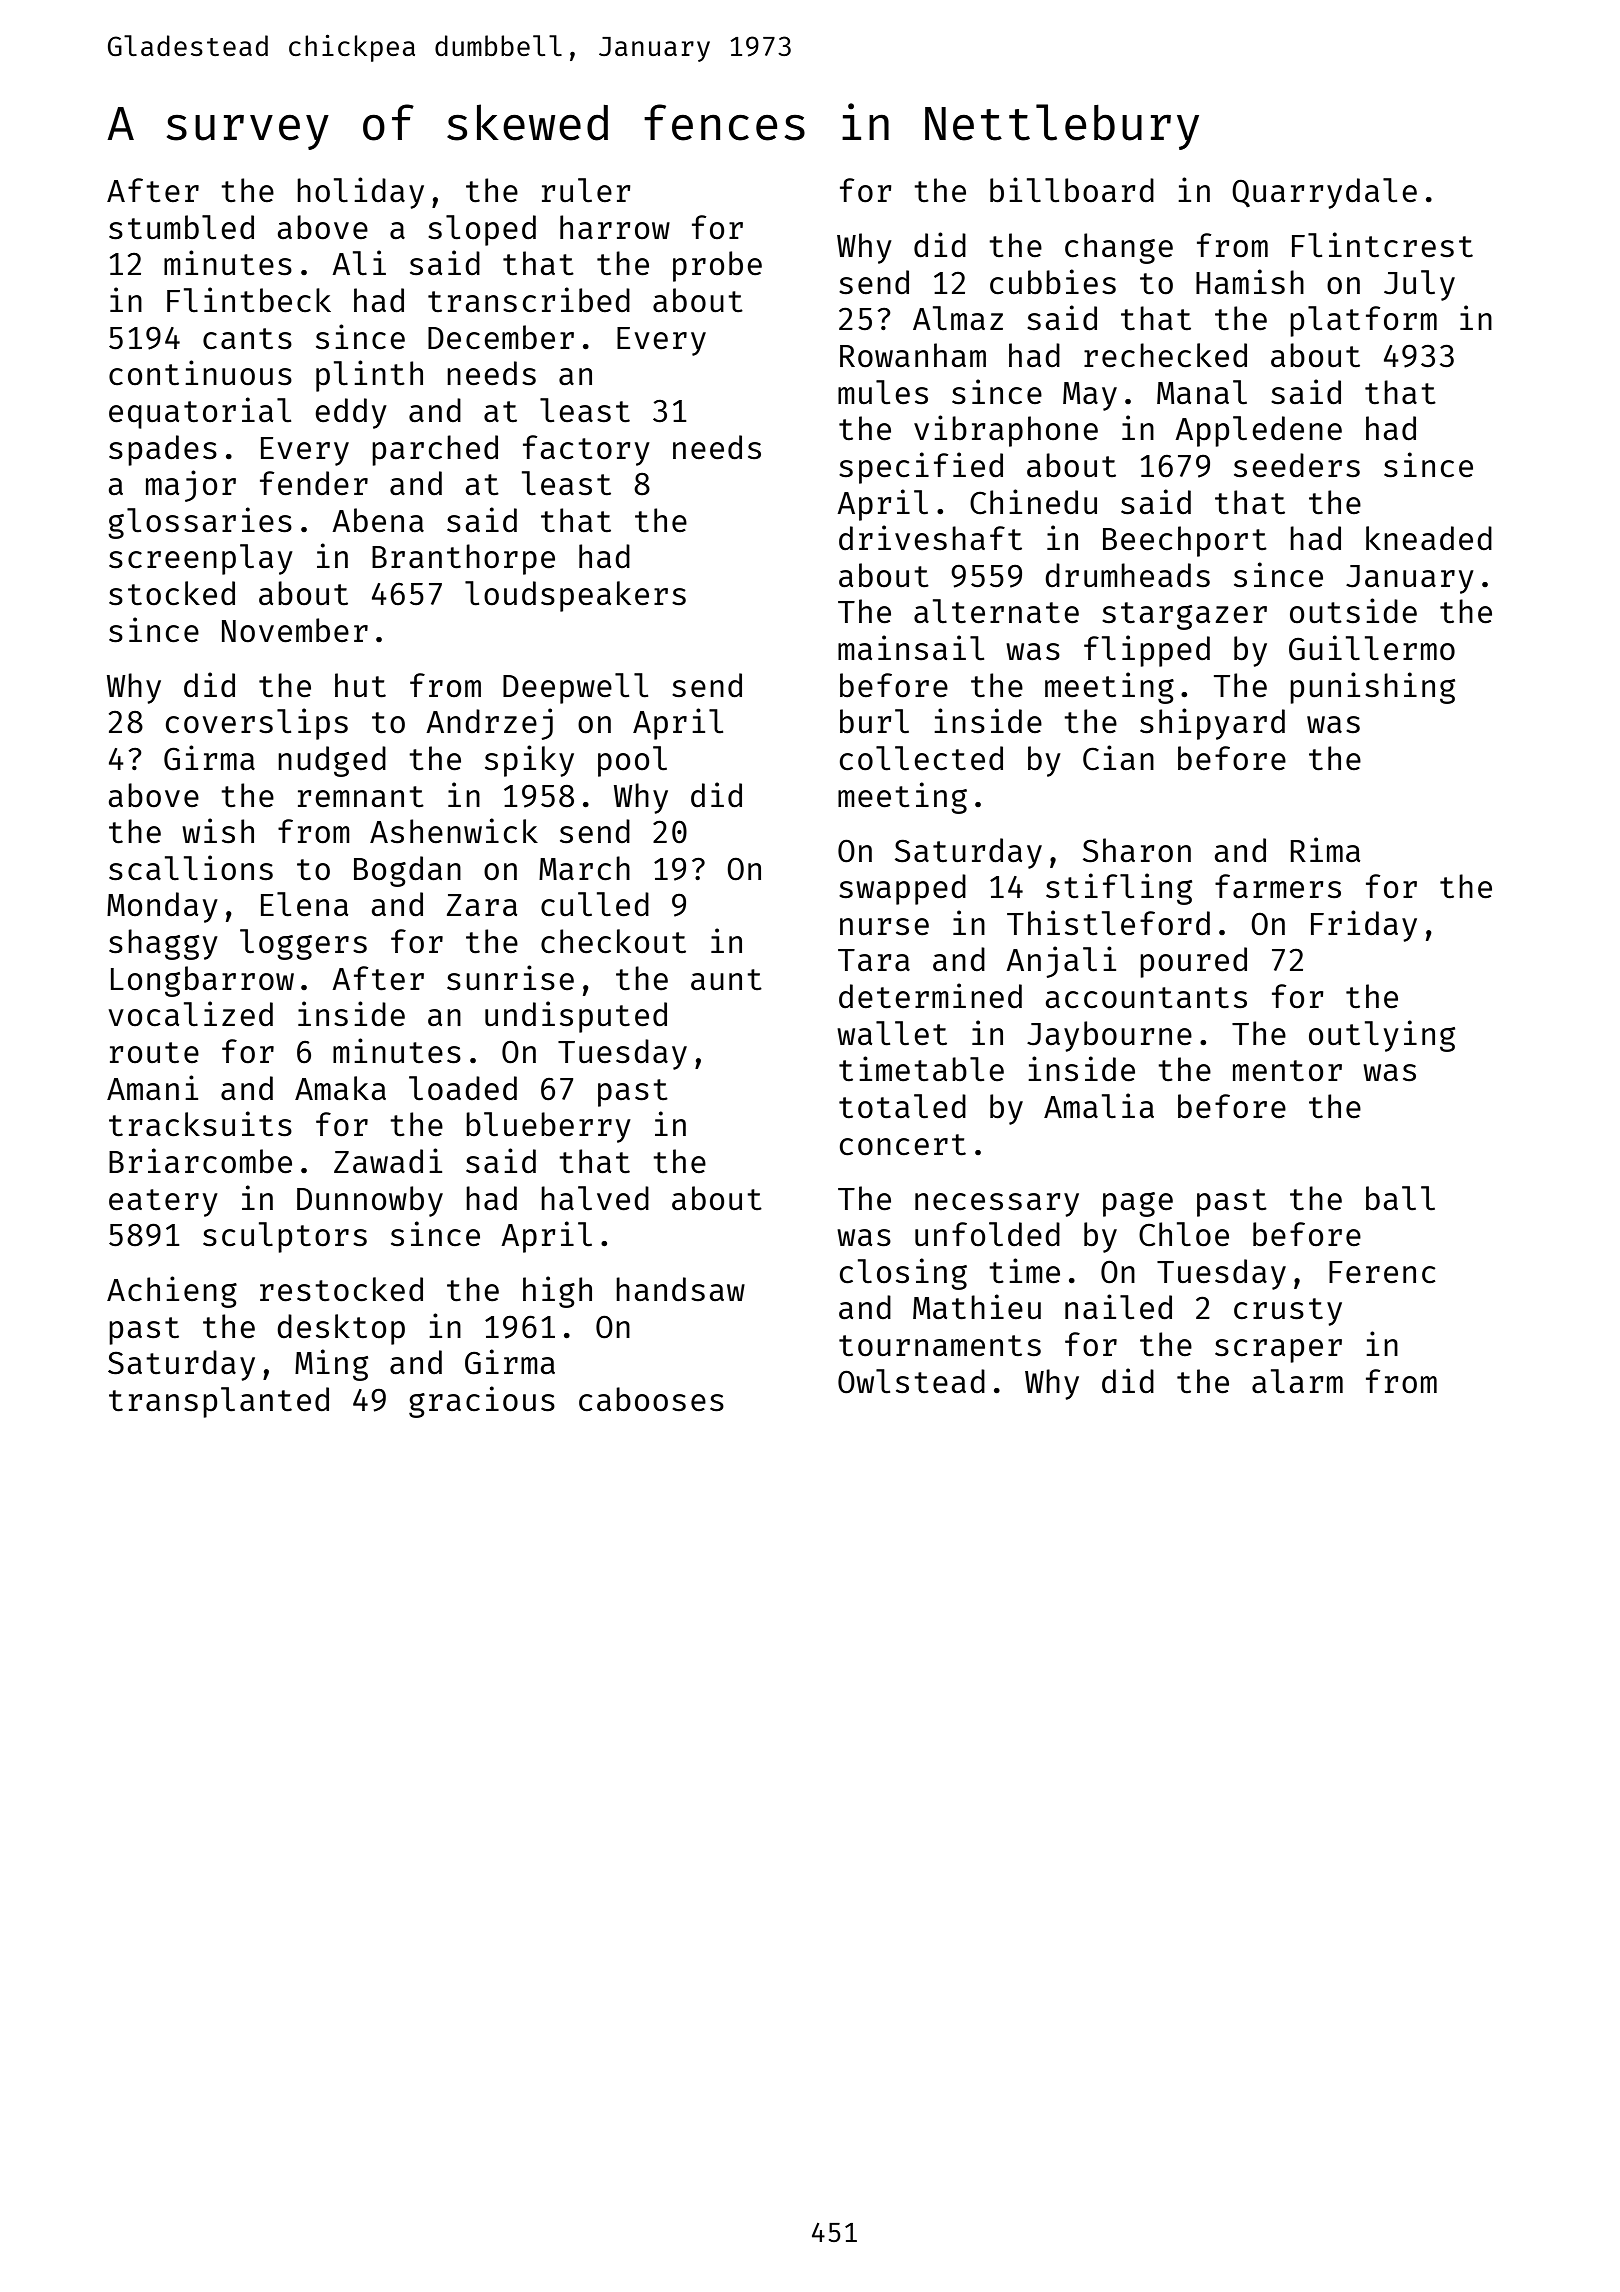  What do you see at coordinates (1297, 1381) in the page?
I see `alarm` at bounding box center [1297, 1381].
